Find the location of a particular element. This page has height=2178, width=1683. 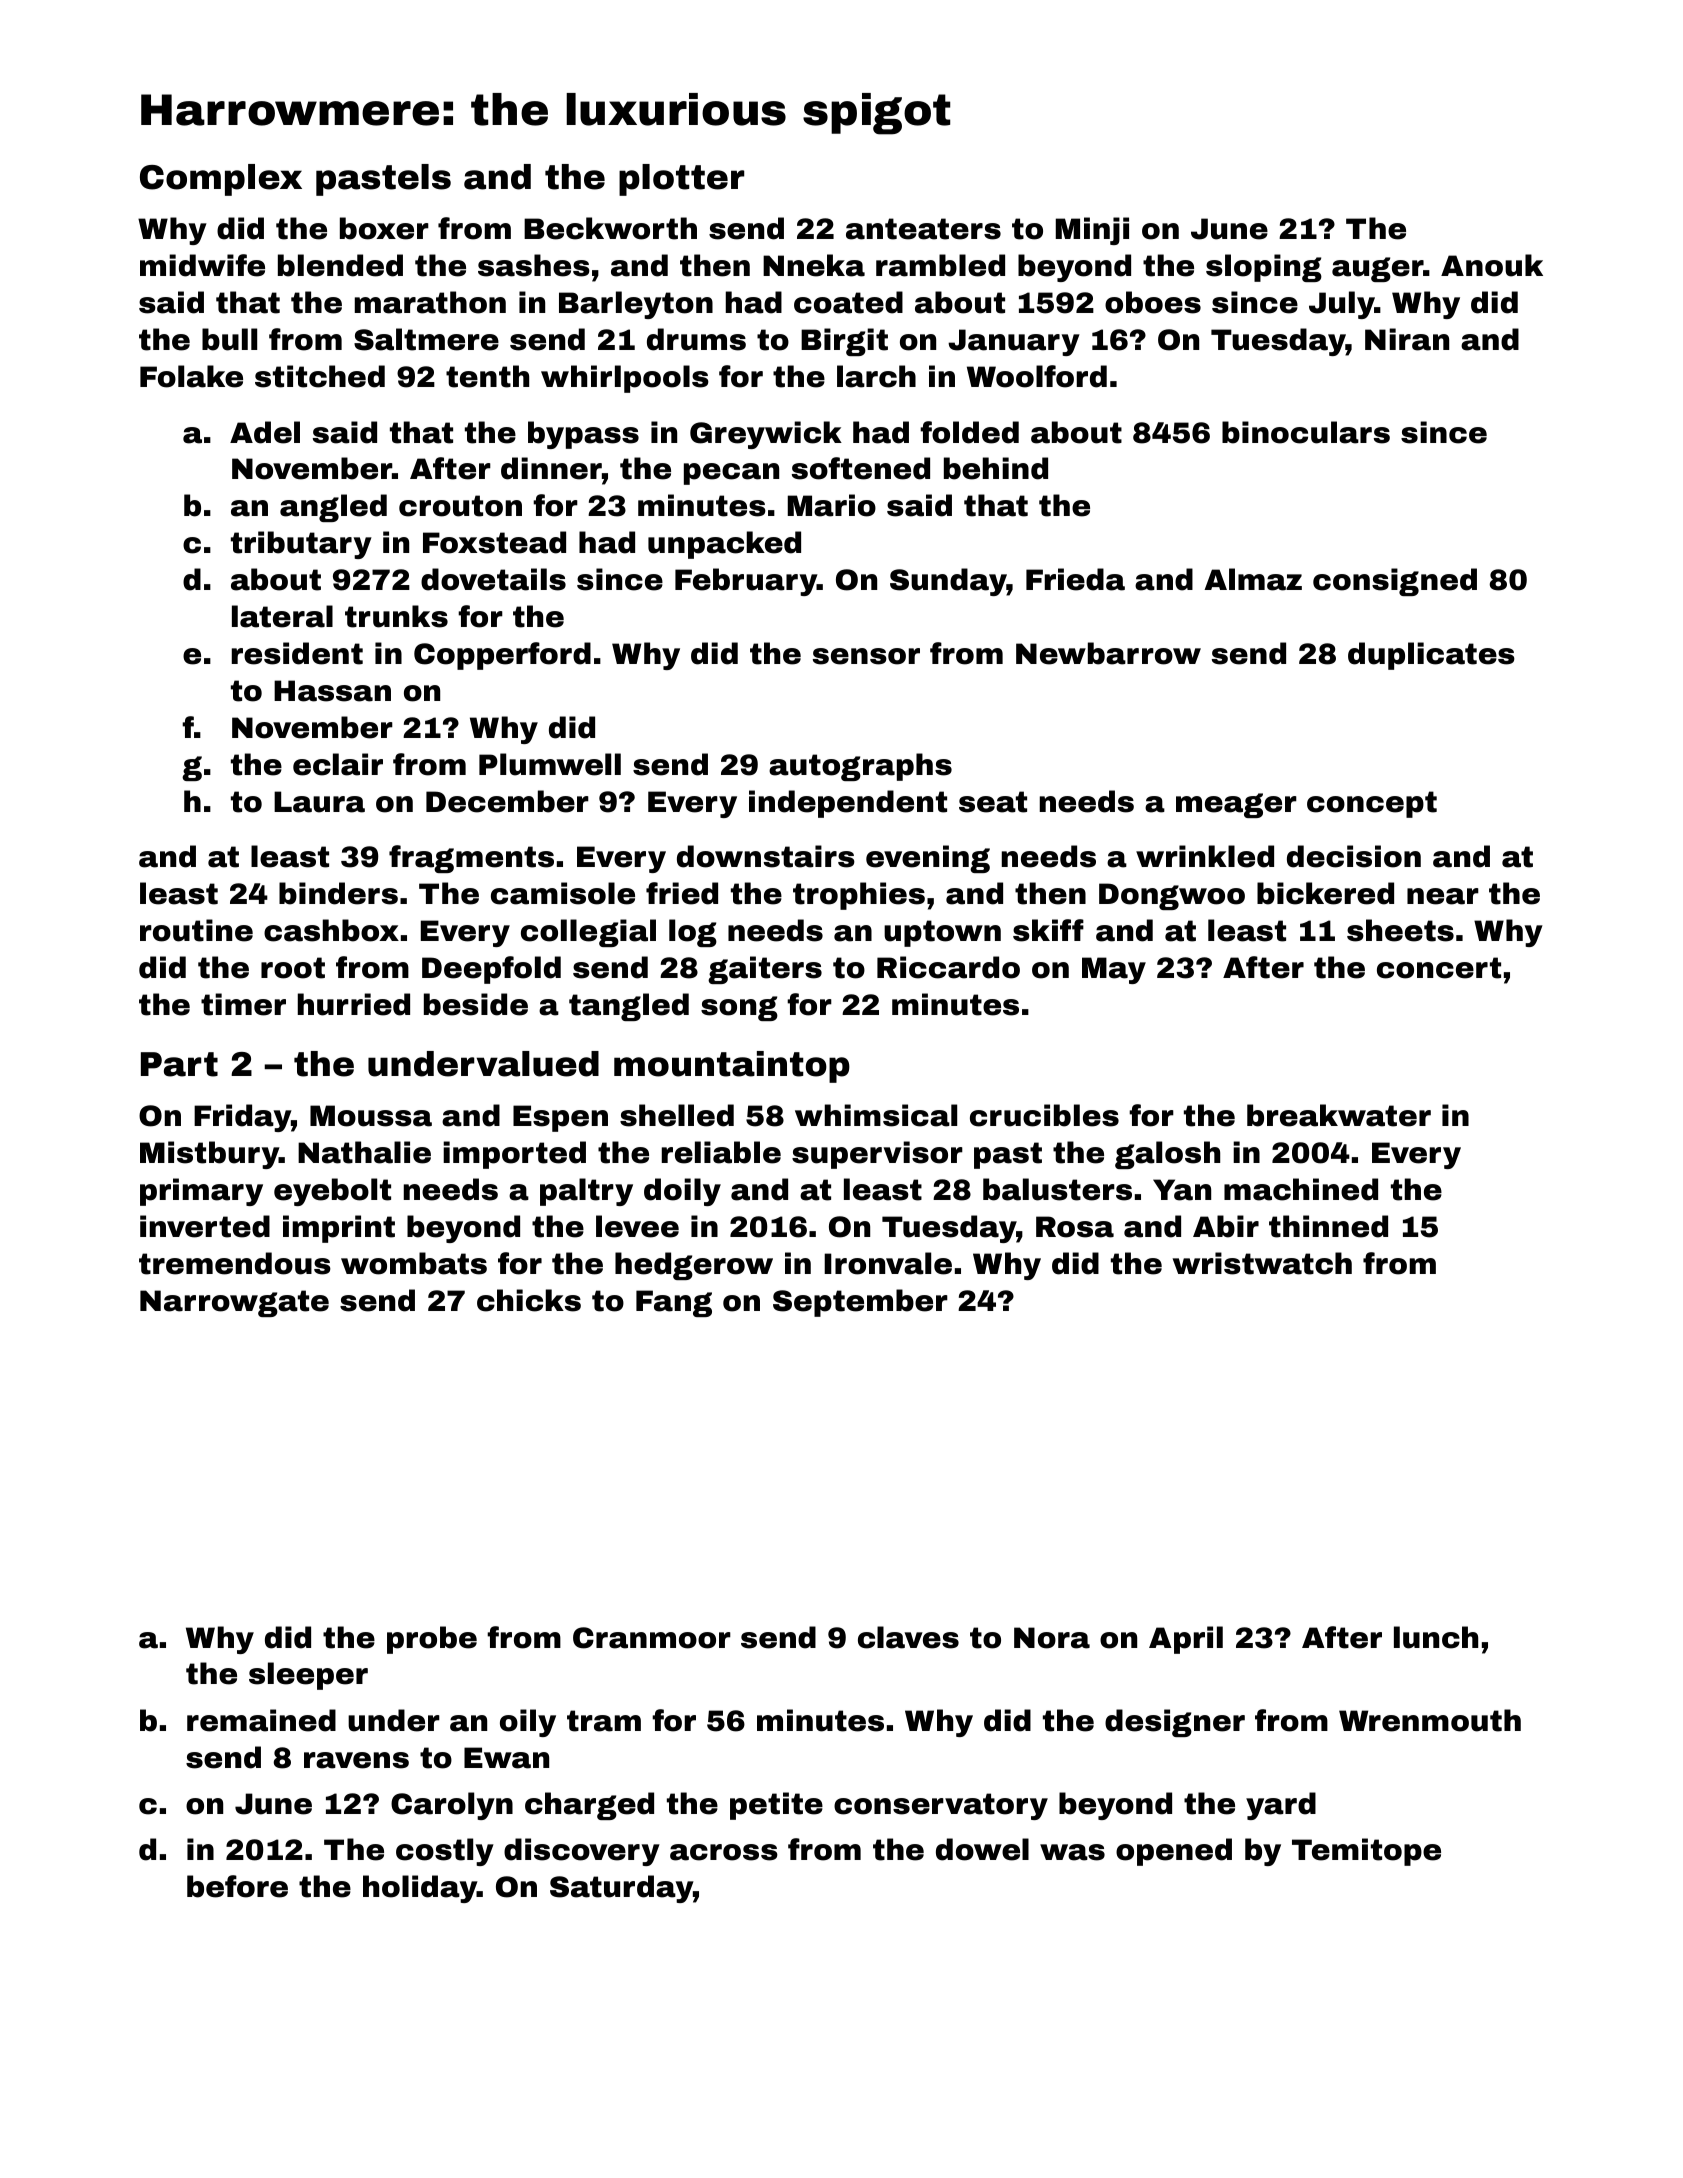

Anouk is located at coordinates (1492, 265).
